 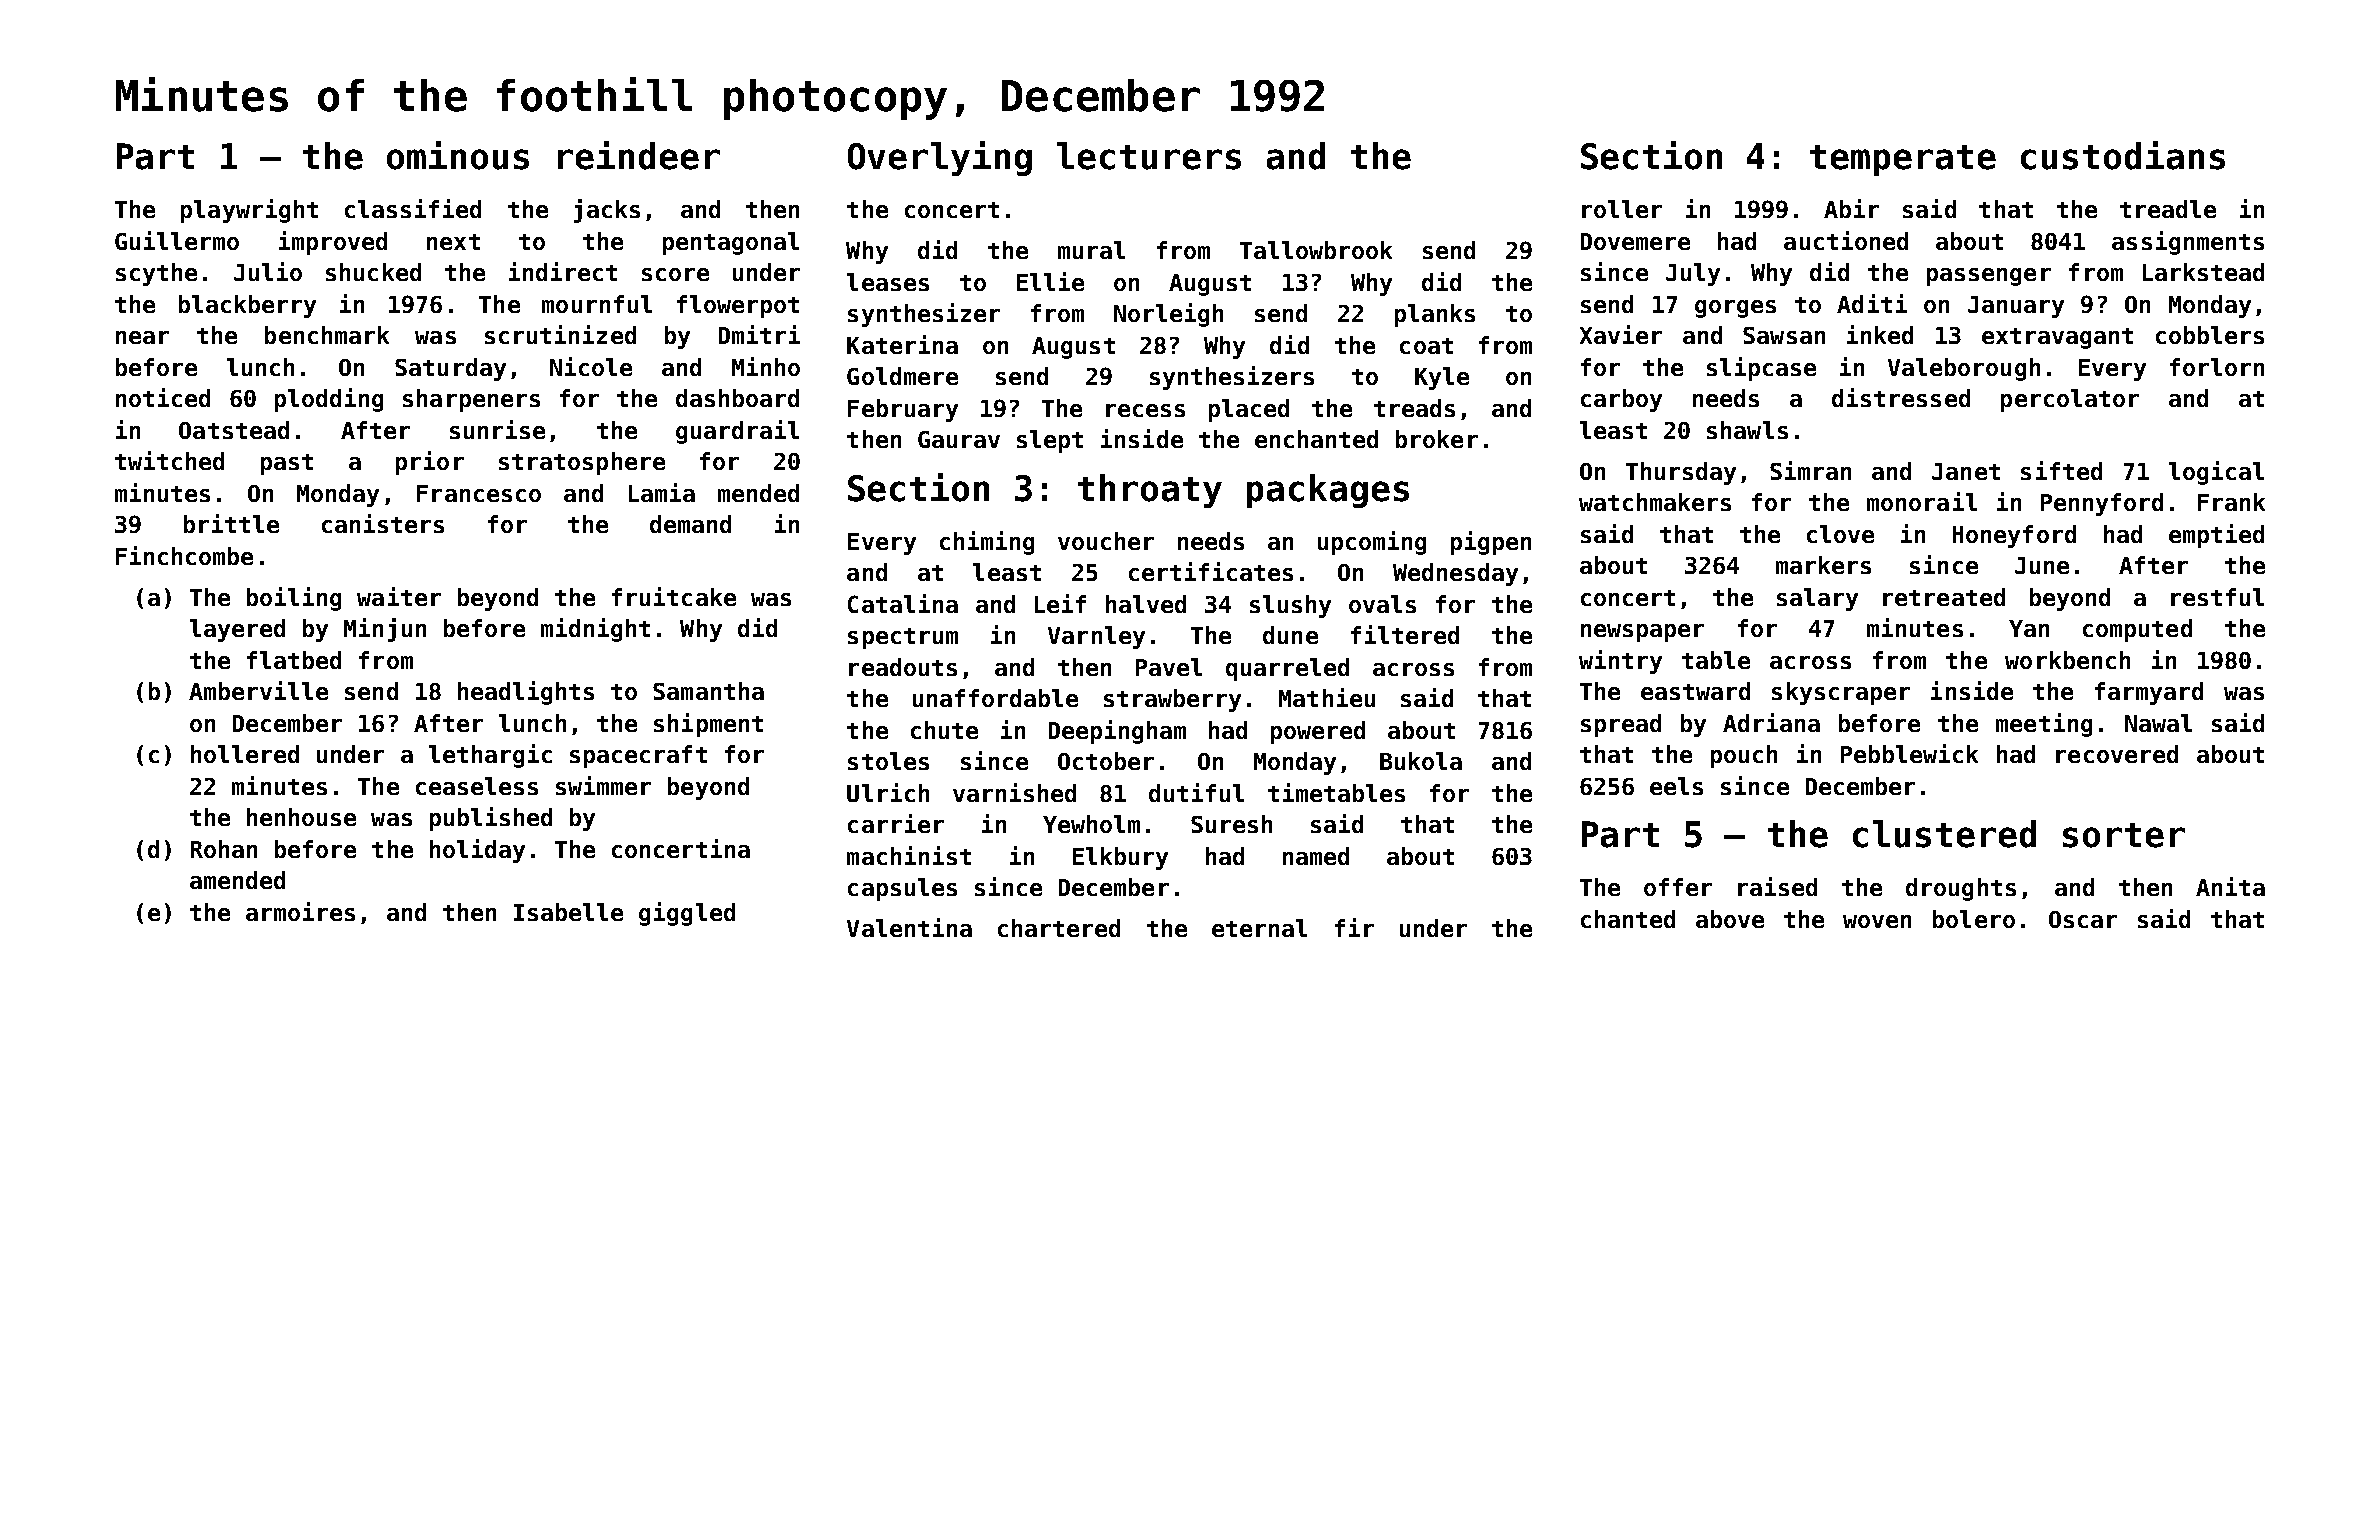 I want to click on Guillermo, so click(x=177, y=240).
